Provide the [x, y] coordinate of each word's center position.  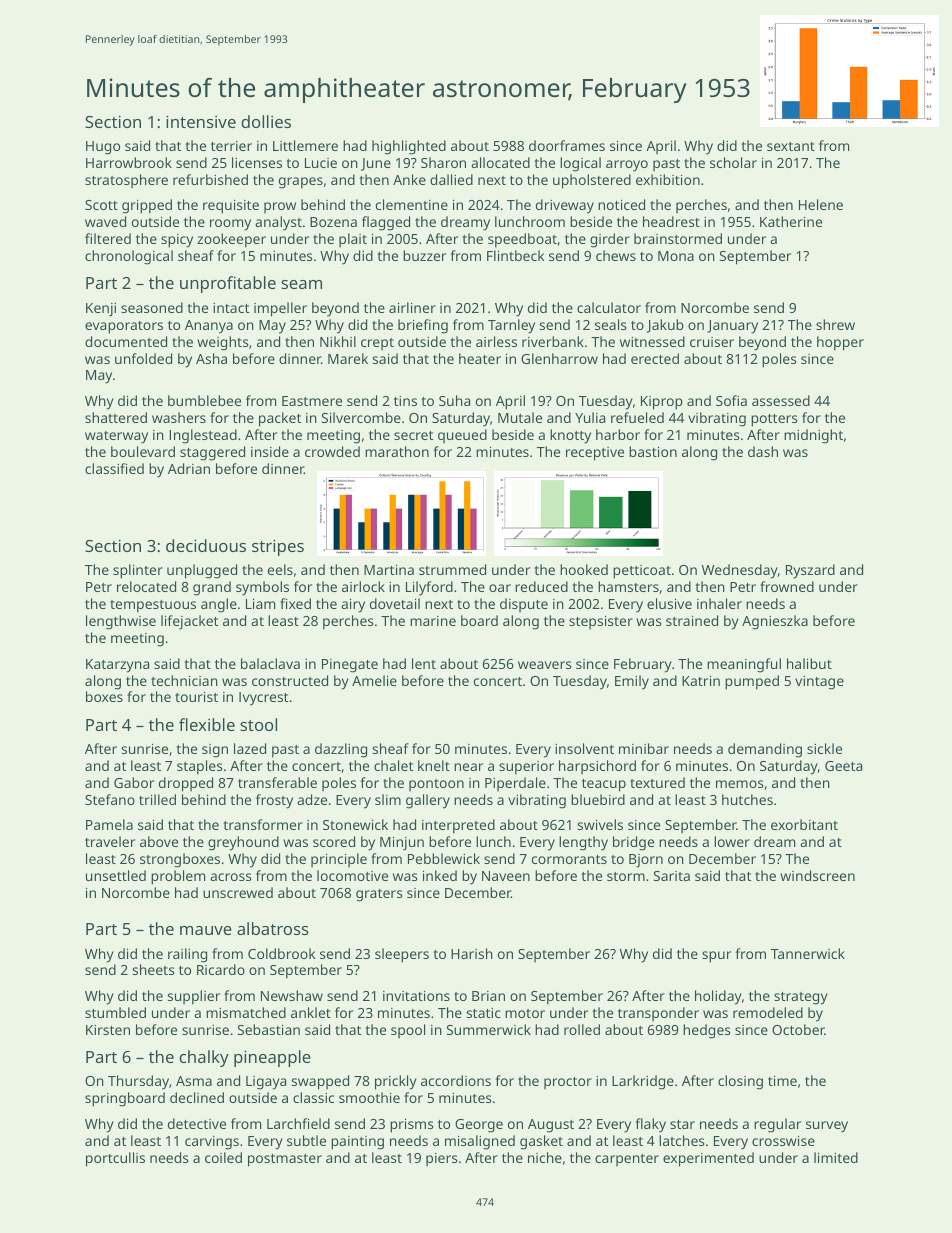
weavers [545, 665]
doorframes [567, 145]
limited [836, 1157]
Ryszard [810, 571]
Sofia [731, 400]
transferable [277, 782]
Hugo [103, 148]
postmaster [285, 1160]
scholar [733, 162]
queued [462, 436]
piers [442, 1159]
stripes [278, 547]
